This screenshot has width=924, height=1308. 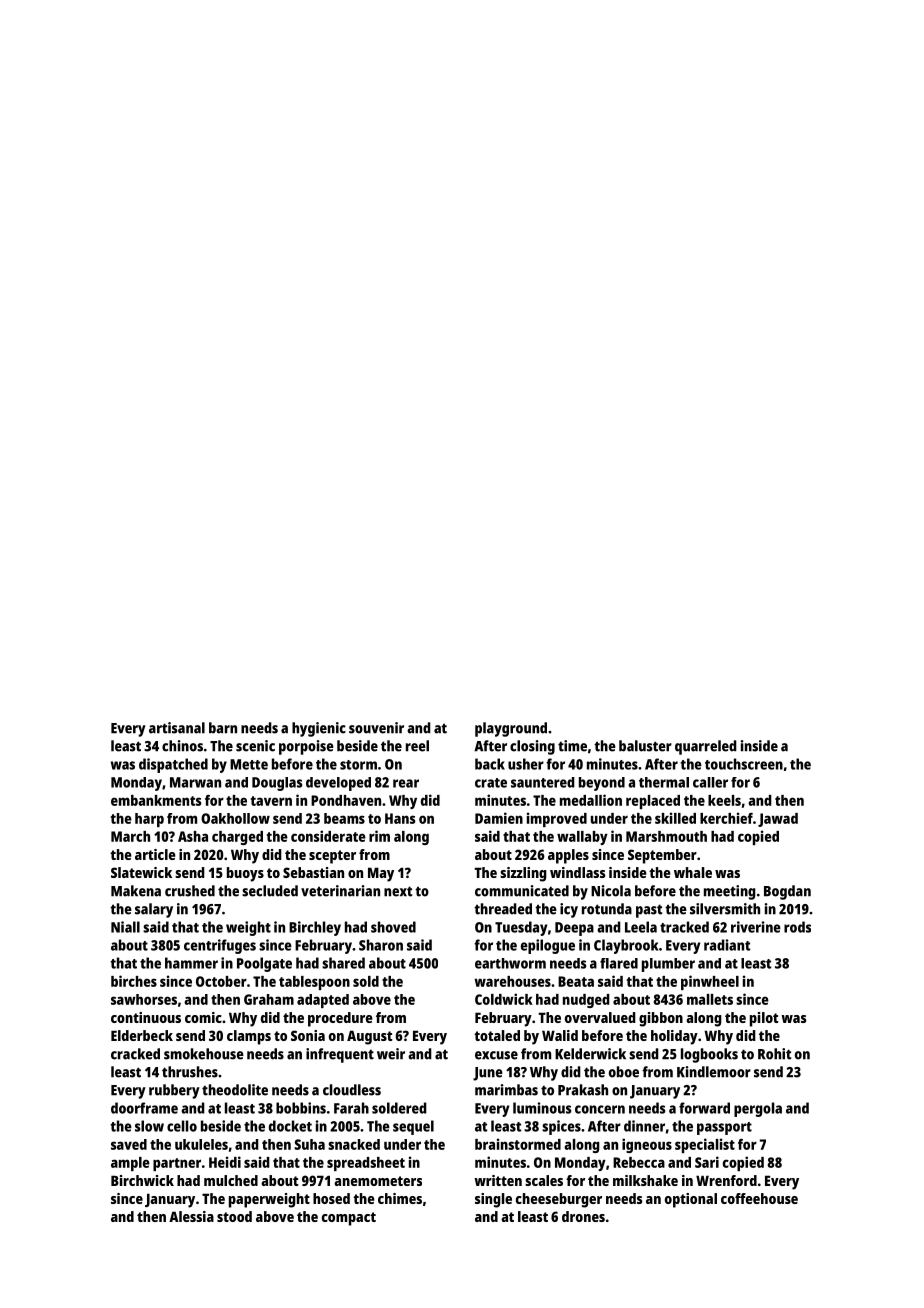 I want to click on scepter, so click(x=332, y=857).
